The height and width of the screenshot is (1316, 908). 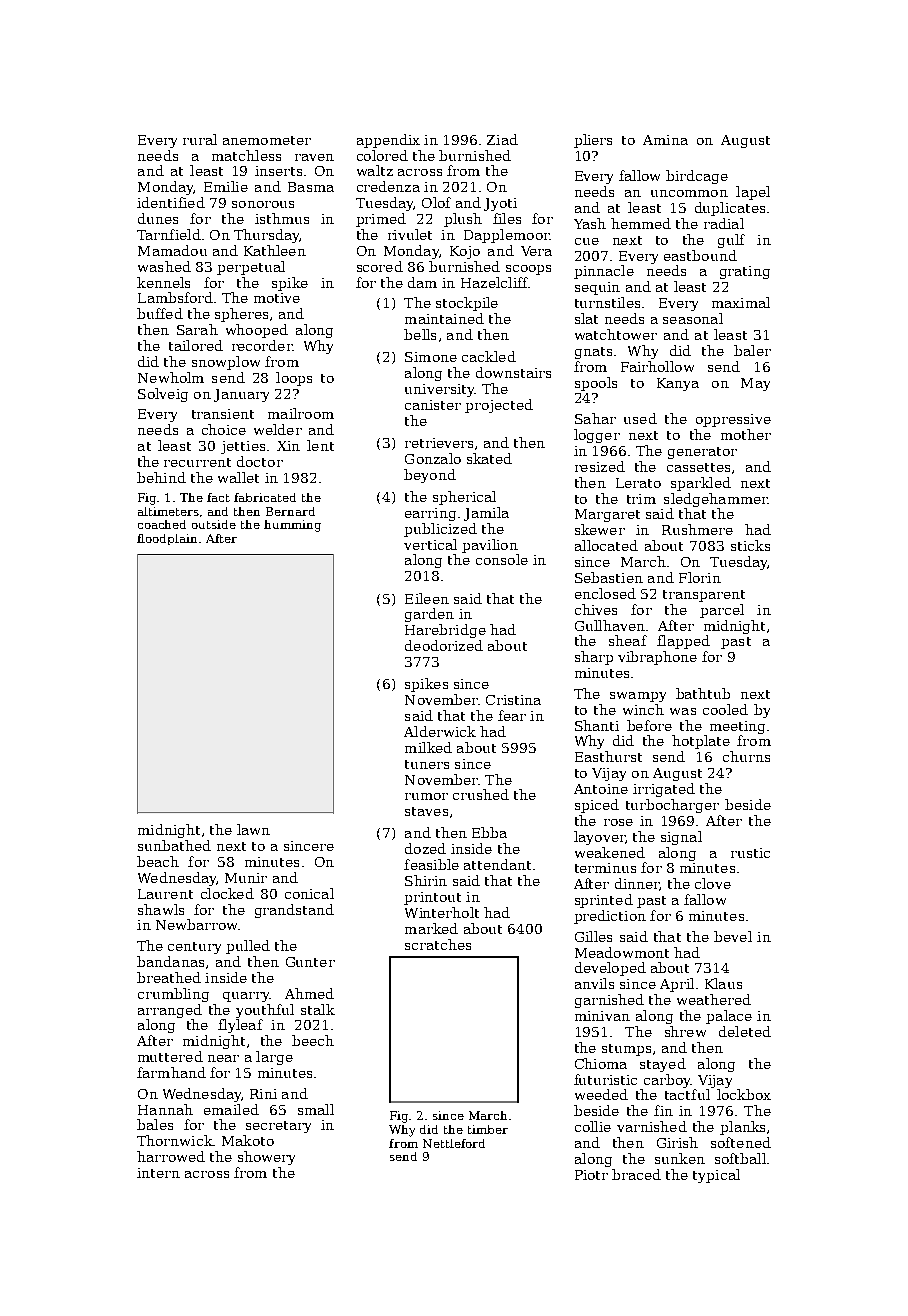 I want to click on lapel, so click(x=753, y=193).
